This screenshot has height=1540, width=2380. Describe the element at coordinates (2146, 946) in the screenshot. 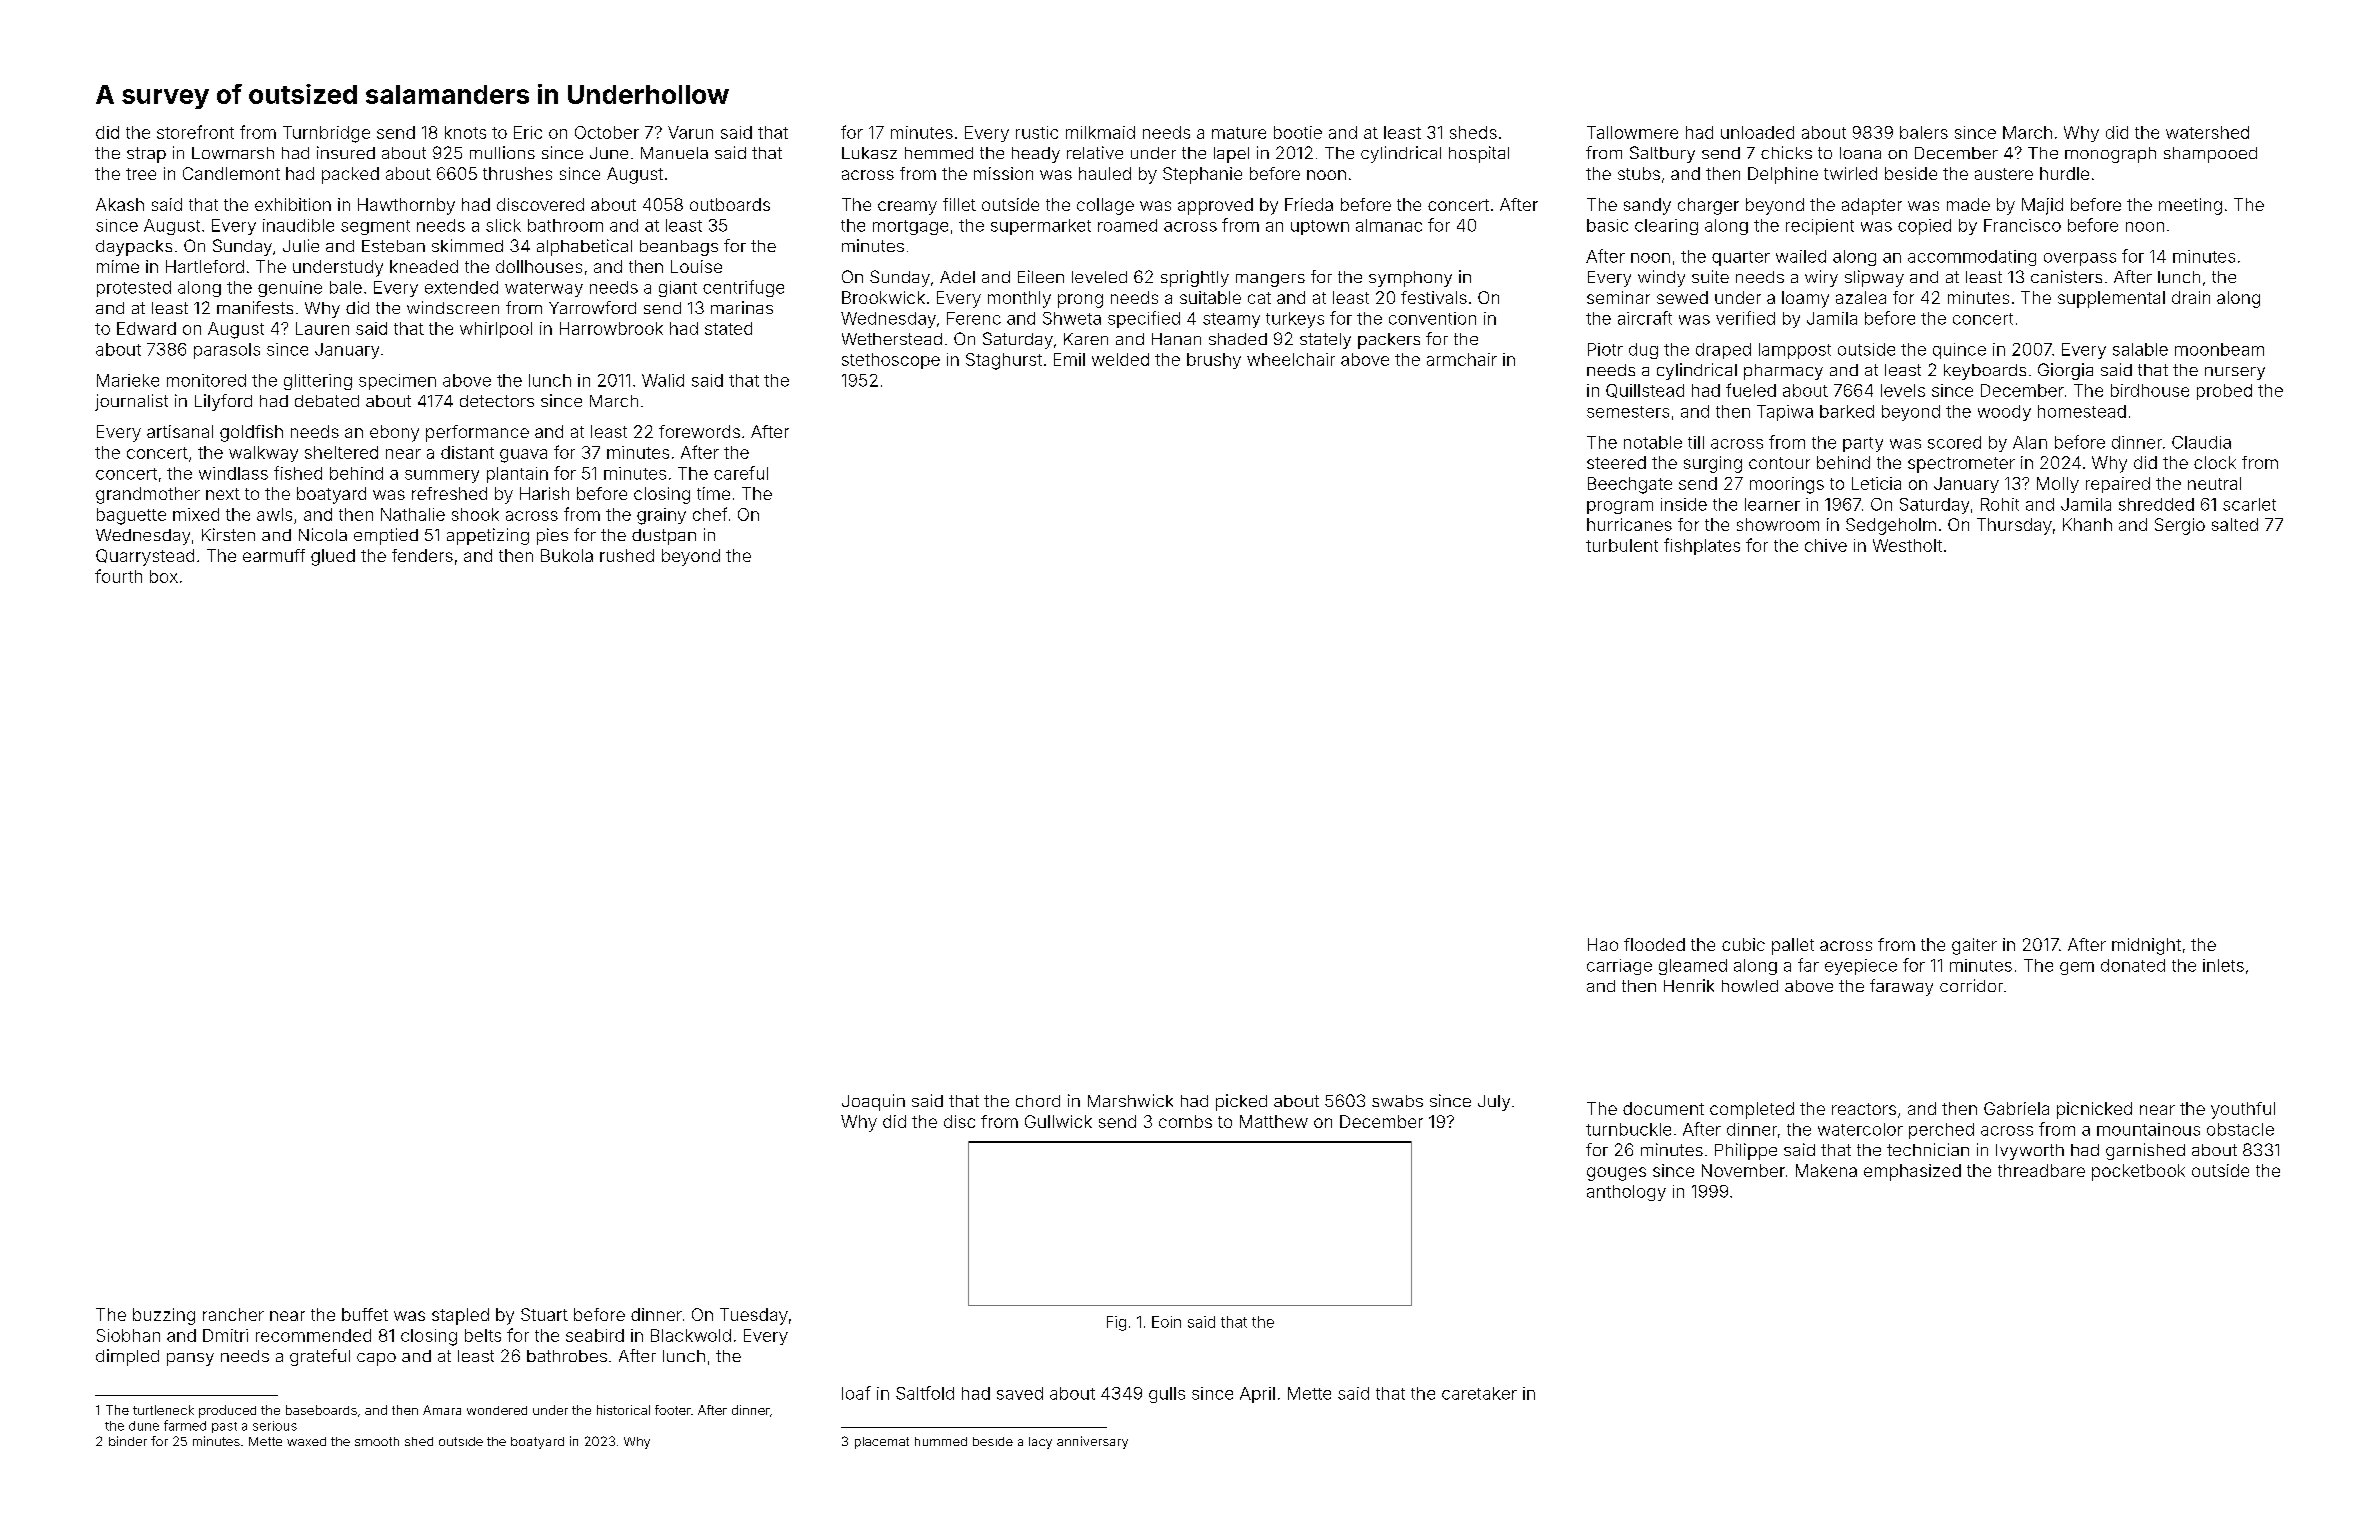

I see `midnight` at that location.
